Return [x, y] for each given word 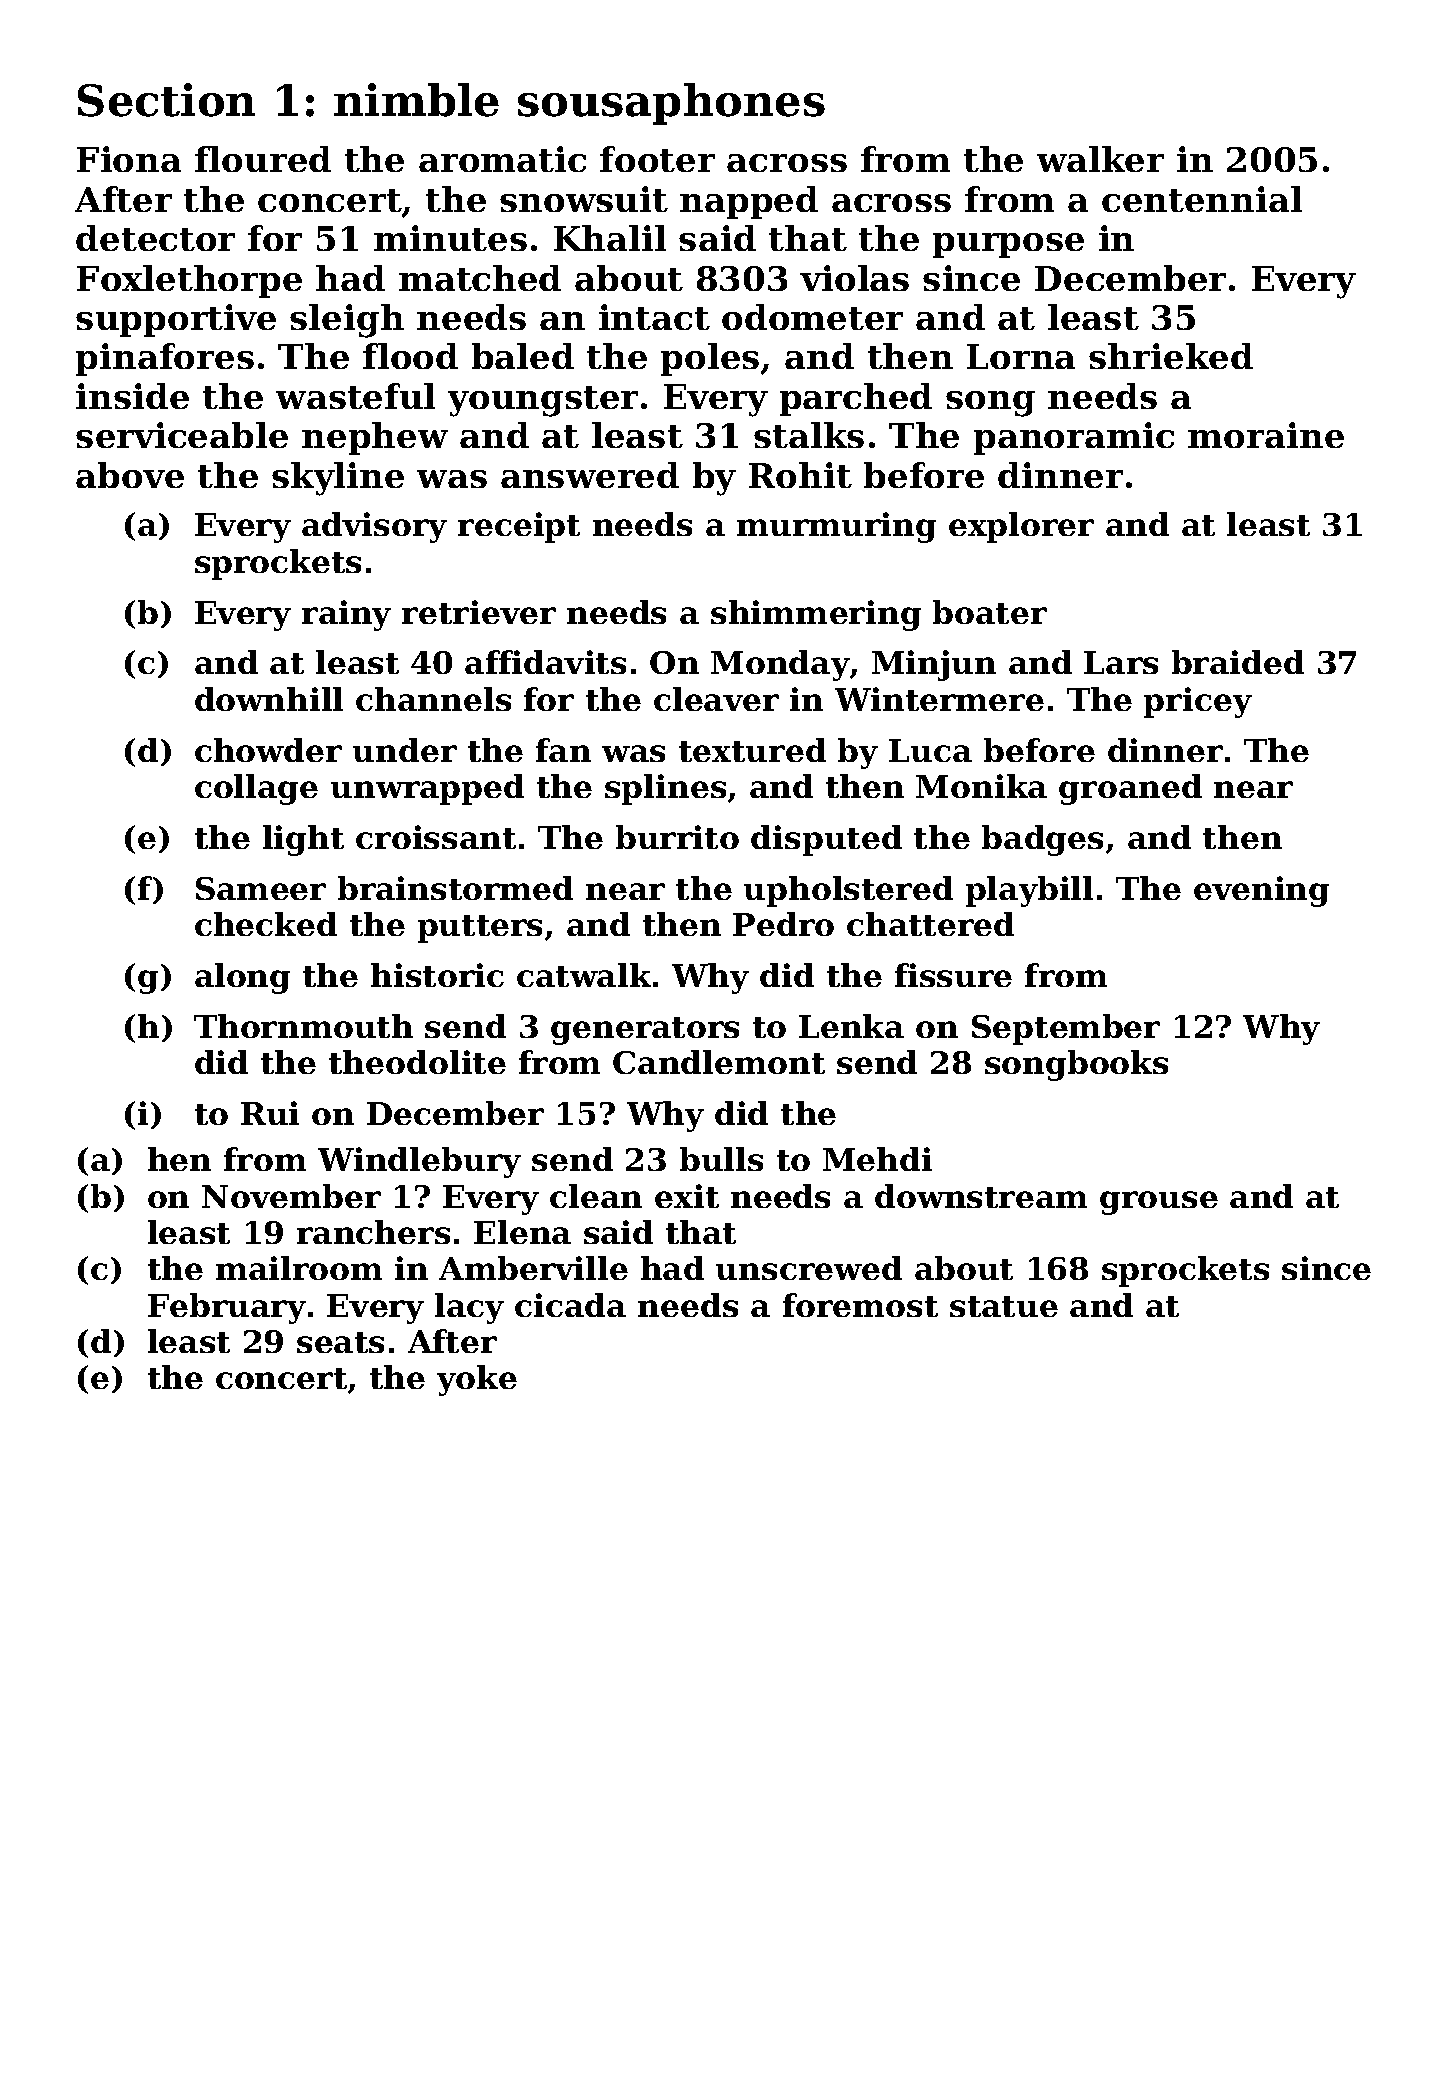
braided [1238, 662]
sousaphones [671, 104]
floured [263, 159]
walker [1100, 159]
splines [665, 789]
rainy [346, 615]
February [227, 1308]
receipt [519, 527]
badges [1042, 840]
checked [266, 924]
